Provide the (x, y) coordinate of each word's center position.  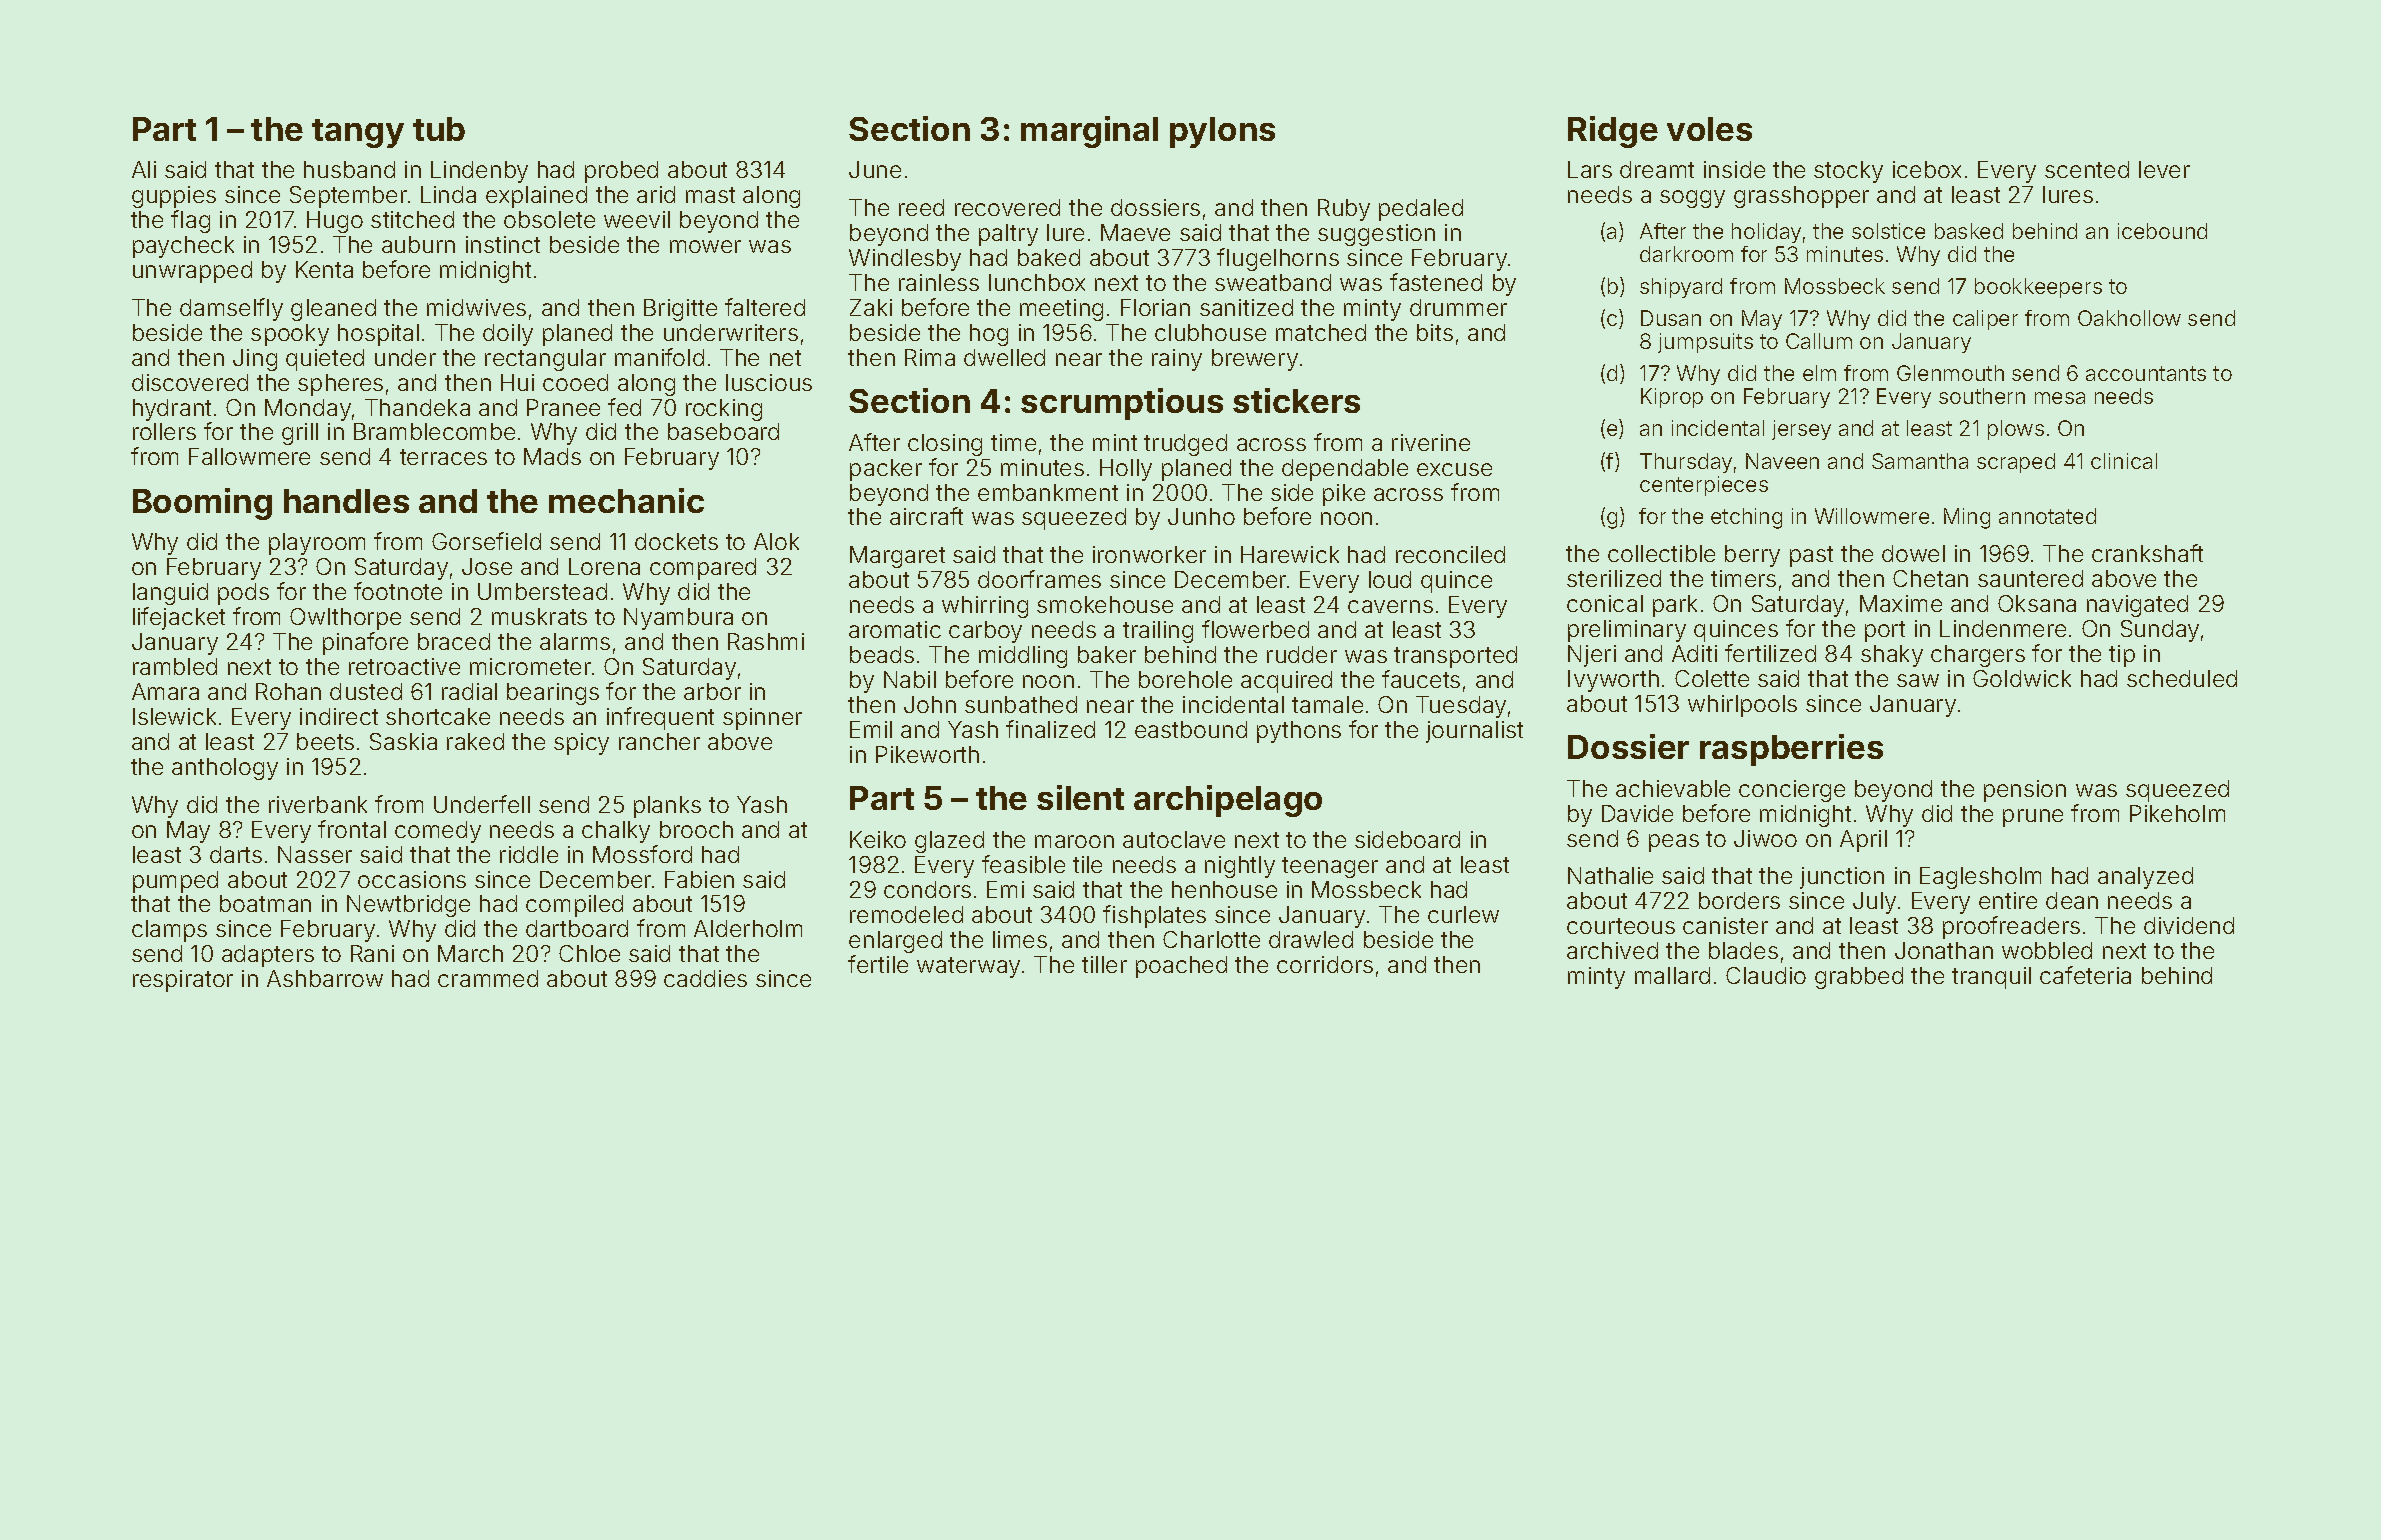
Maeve (1135, 232)
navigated (2137, 606)
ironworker (1149, 554)
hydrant (172, 410)
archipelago (1228, 801)
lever (2164, 169)
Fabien (699, 879)
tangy (358, 133)
